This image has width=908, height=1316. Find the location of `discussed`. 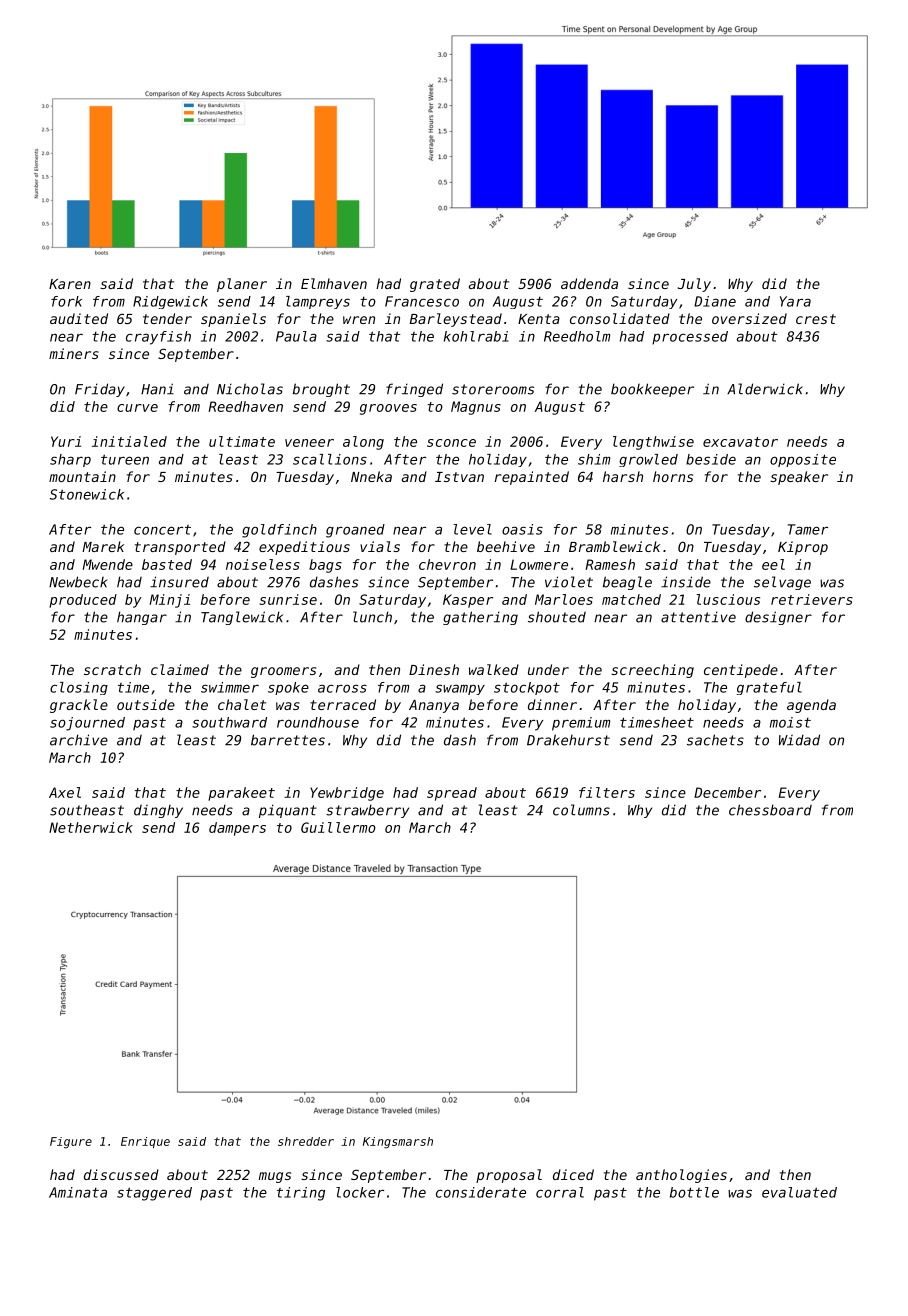

discussed is located at coordinates (121, 1174).
